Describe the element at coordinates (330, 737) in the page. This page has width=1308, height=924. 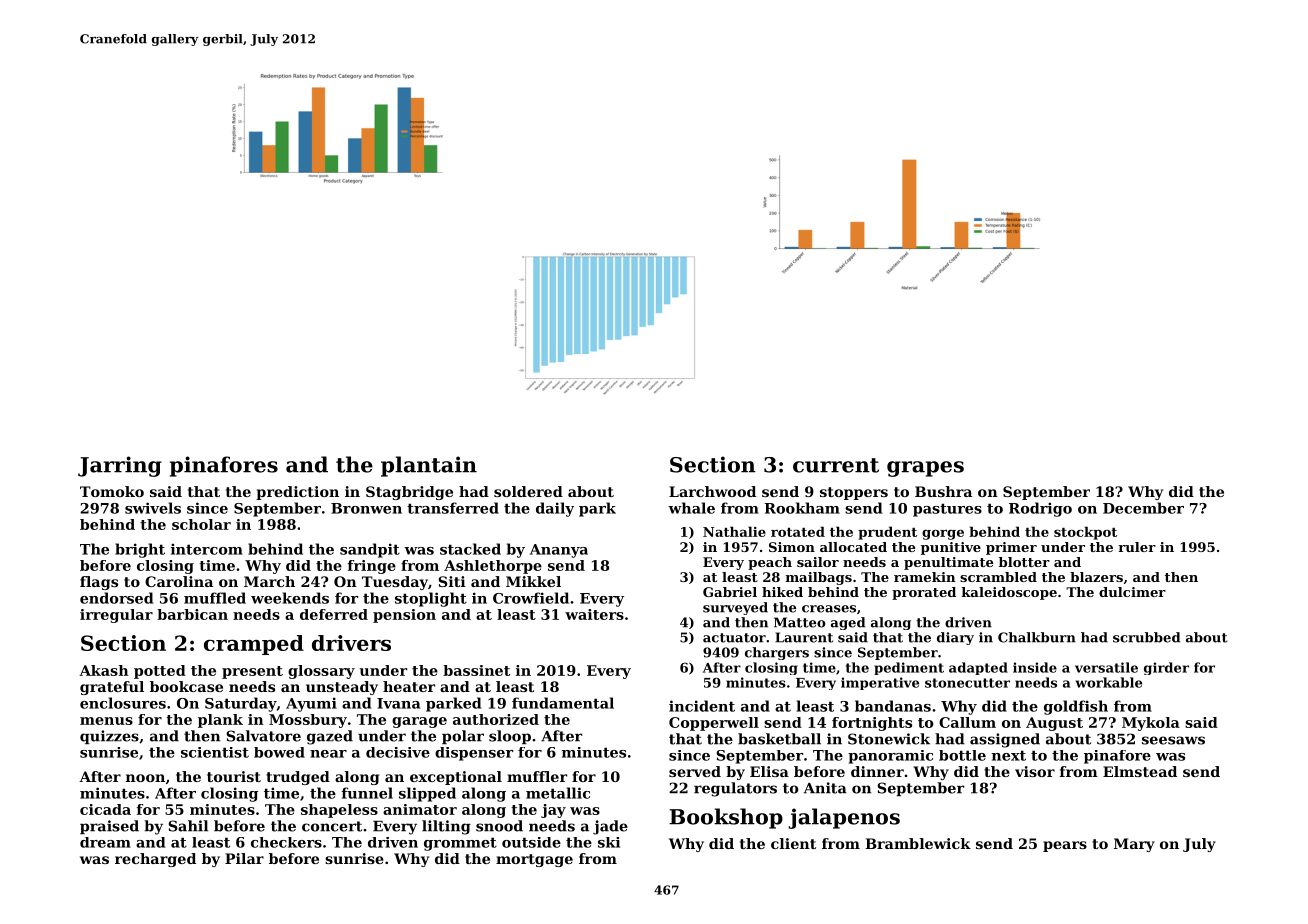
I see `gazed` at that location.
